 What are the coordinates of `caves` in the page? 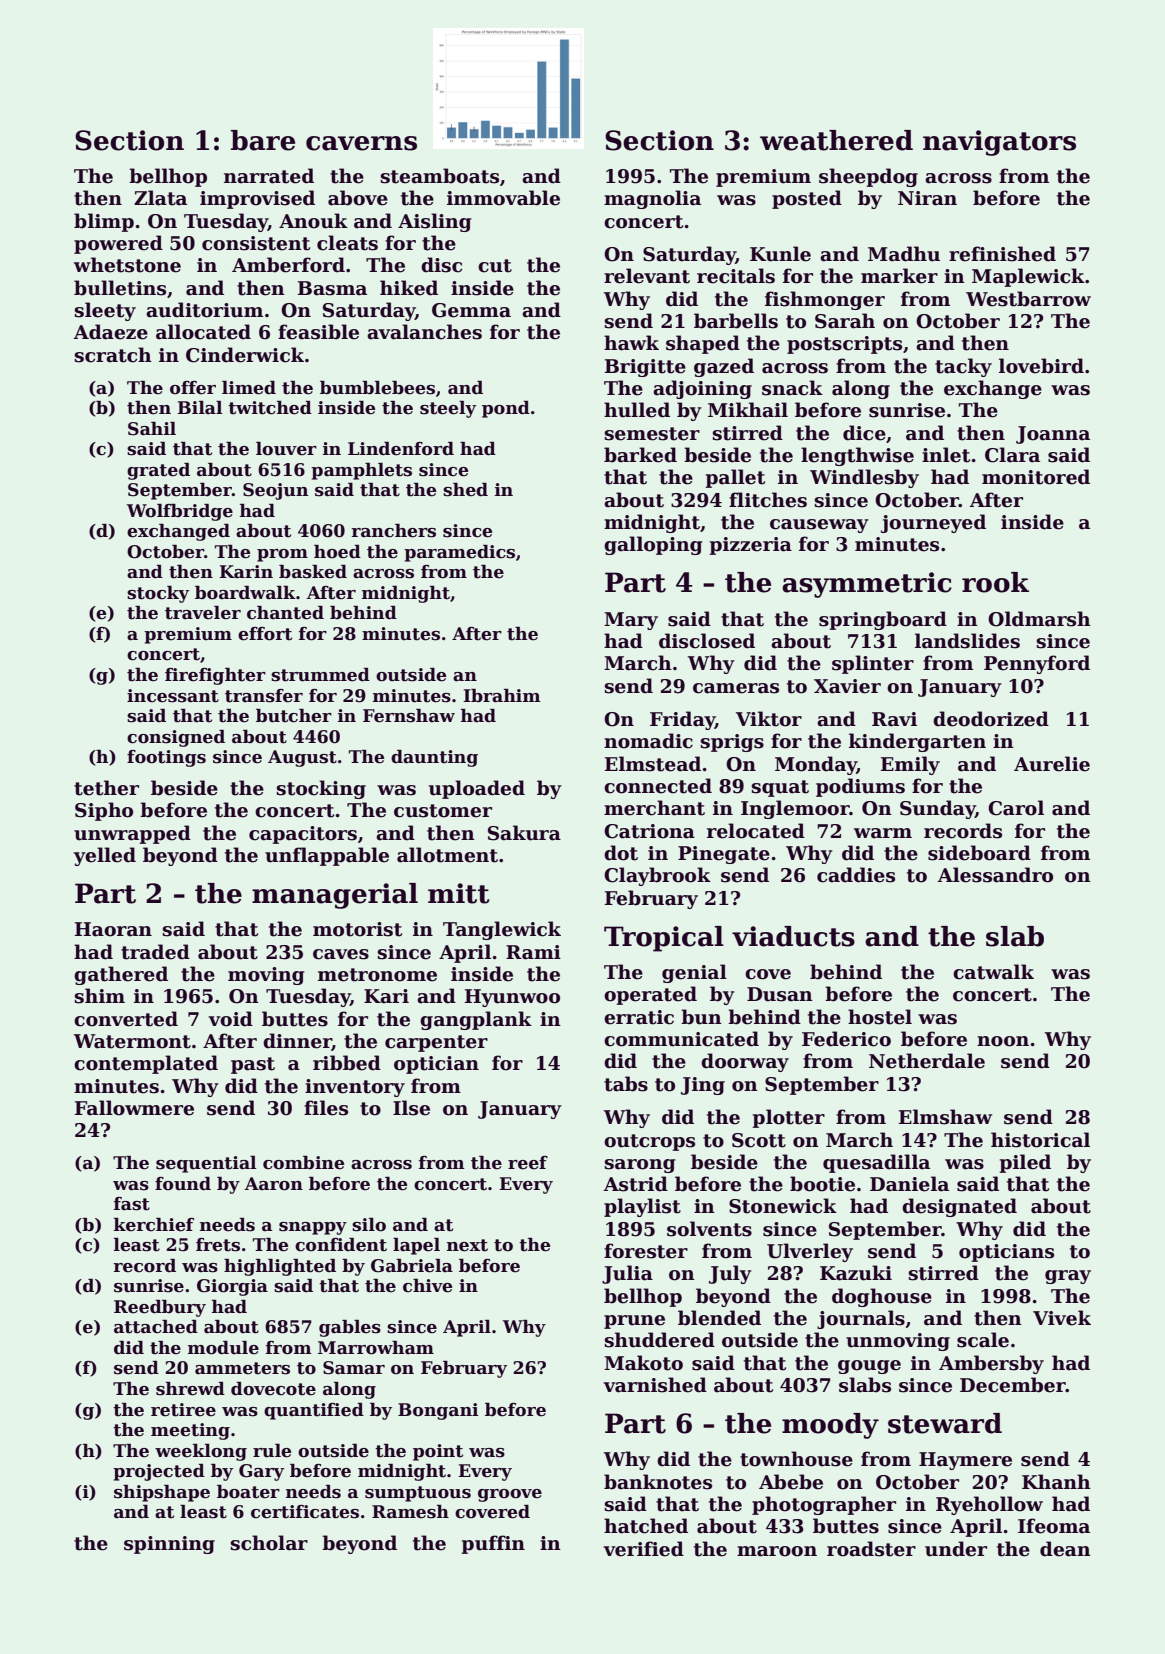 It's located at (341, 954).
